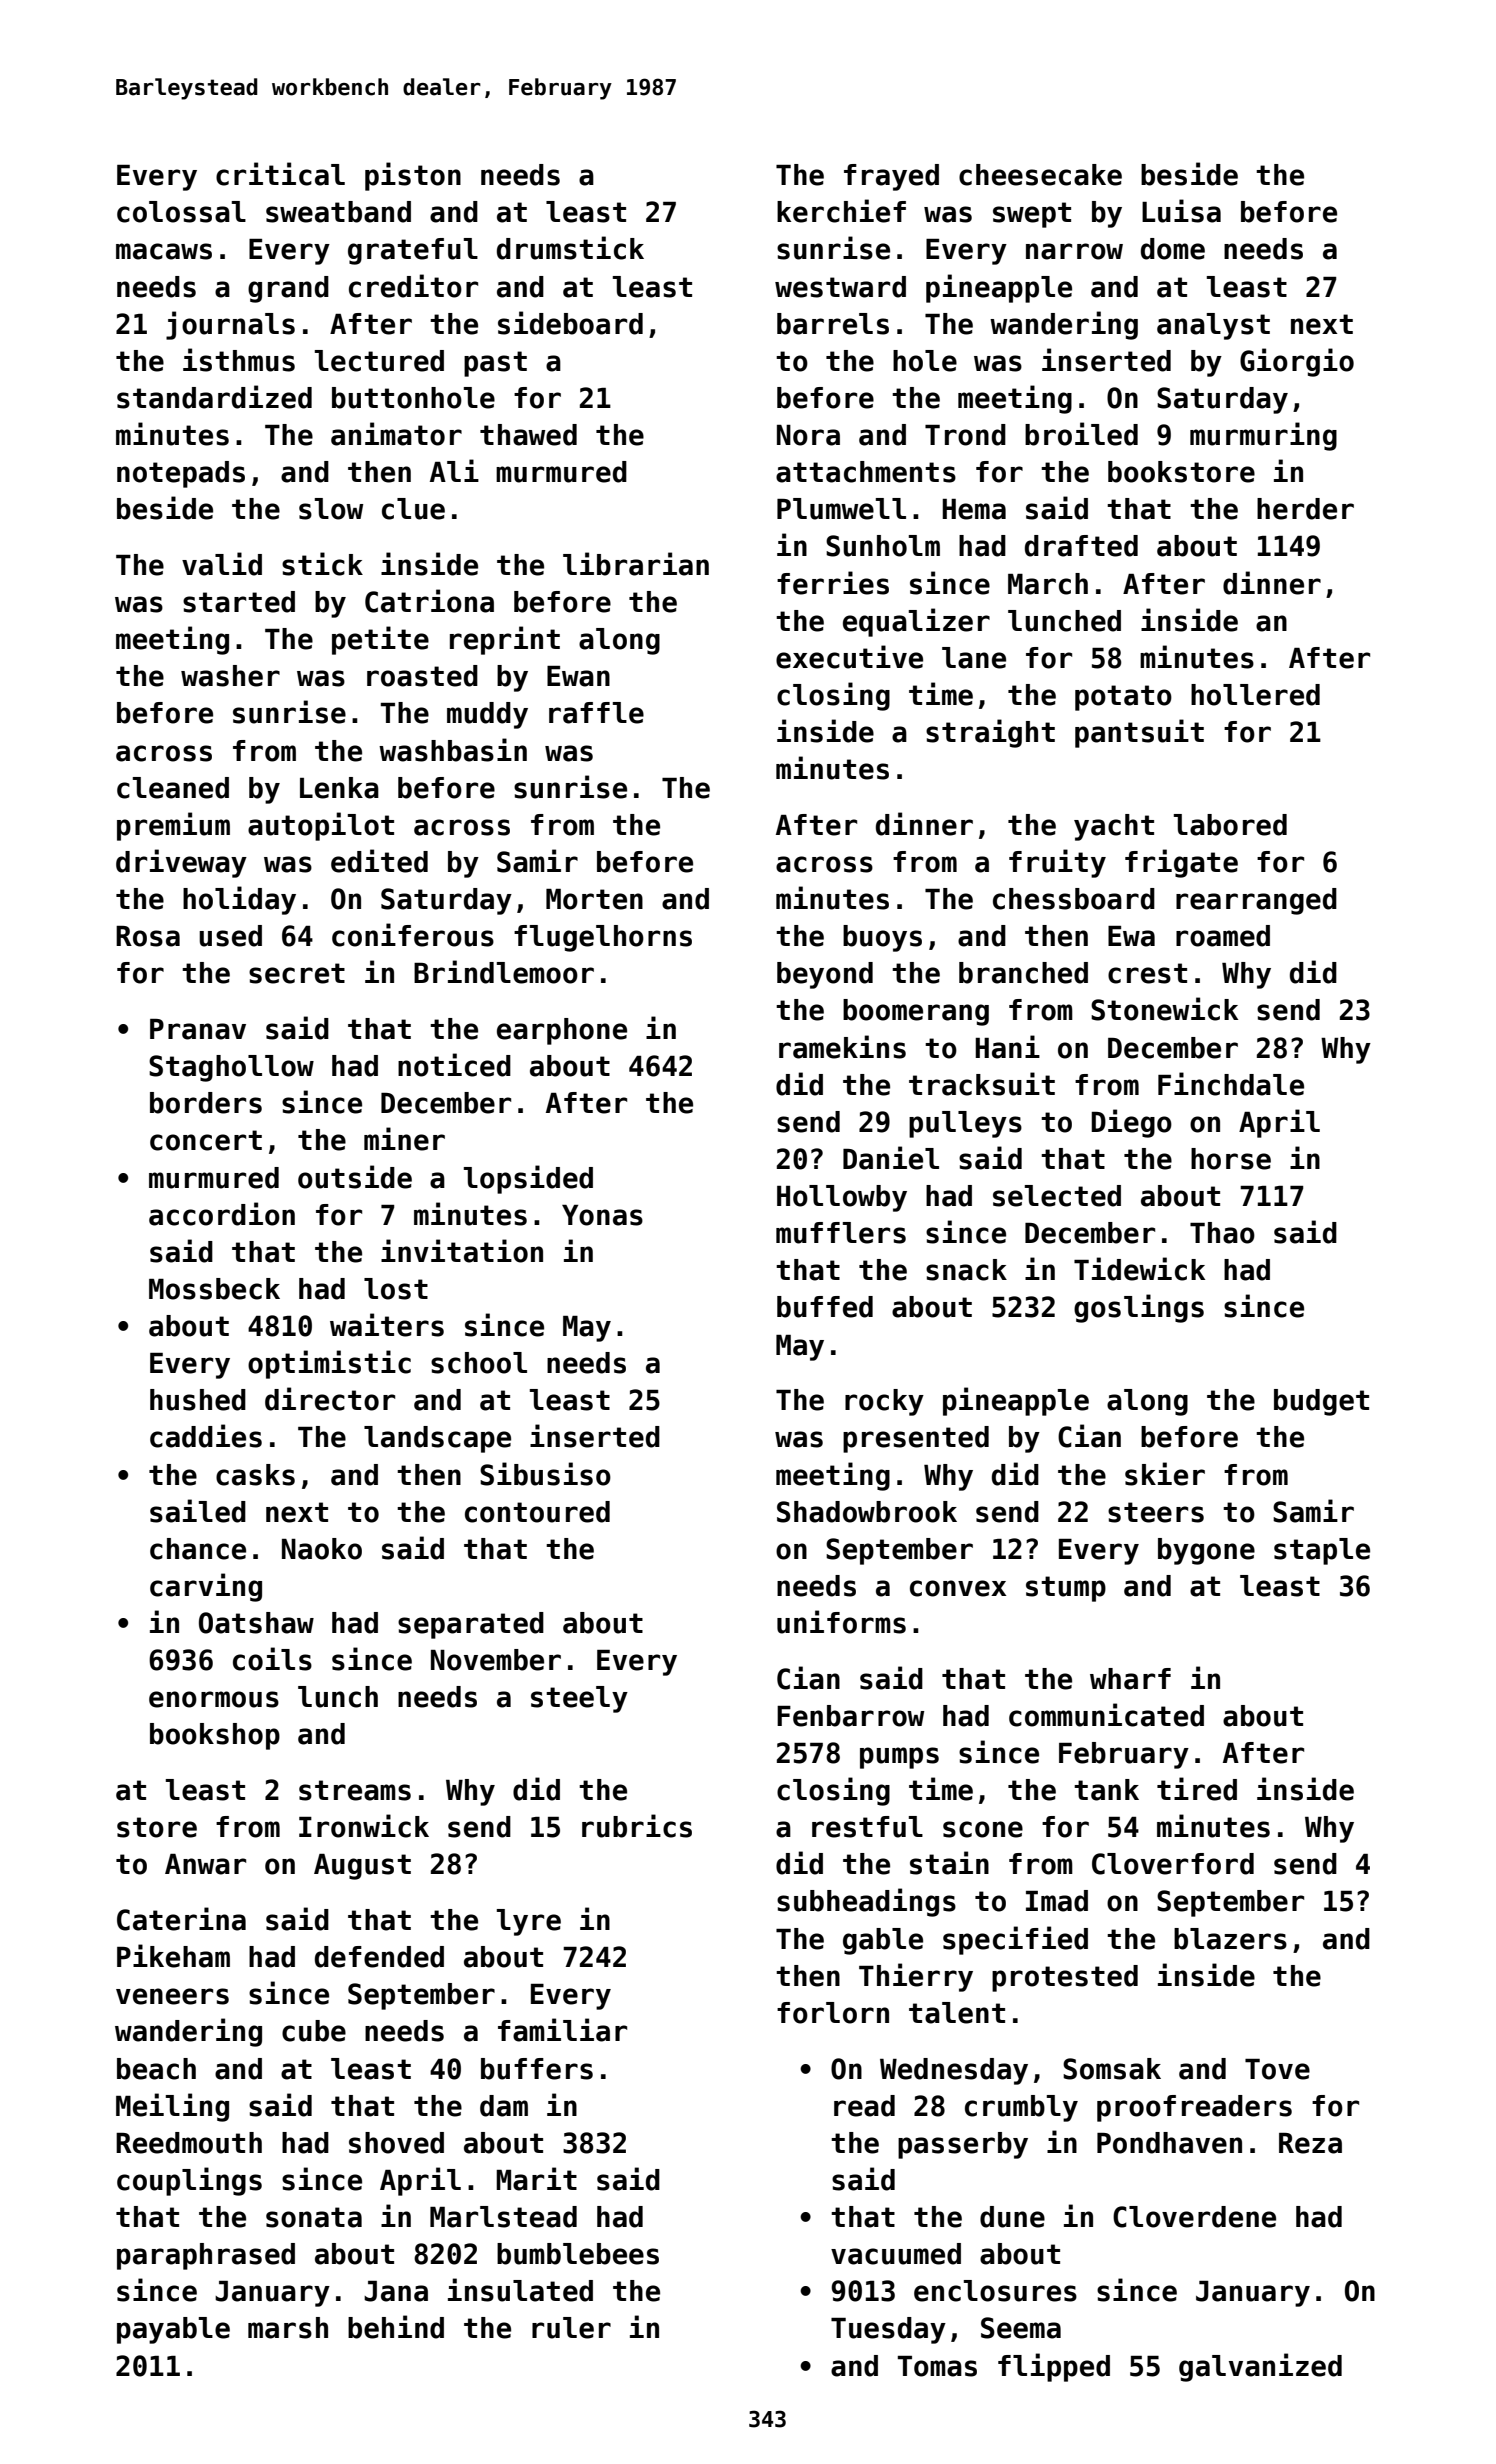  What do you see at coordinates (230, 676) in the document?
I see `washer` at bounding box center [230, 676].
